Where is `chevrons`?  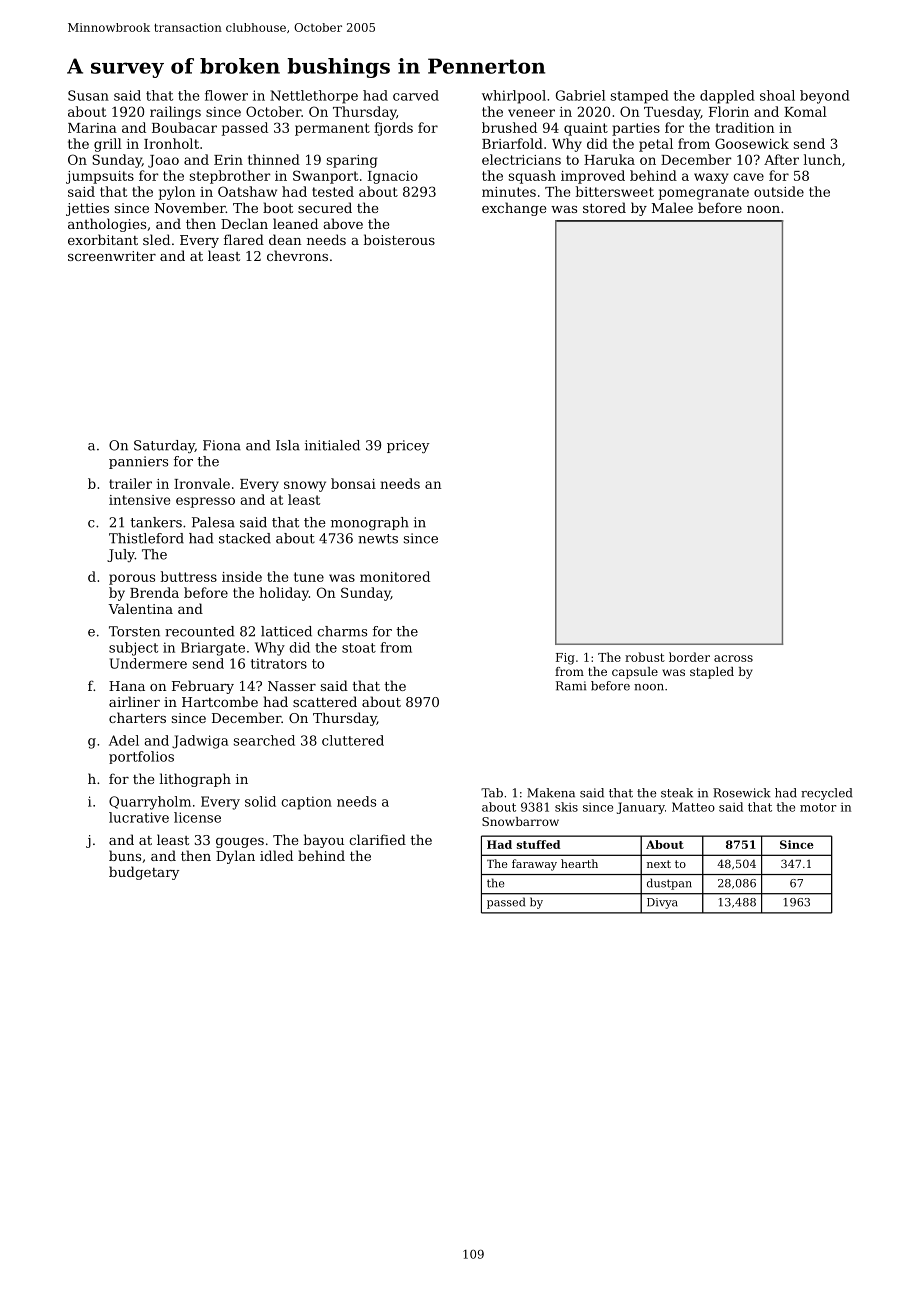
chevrons is located at coordinates (297, 255).
